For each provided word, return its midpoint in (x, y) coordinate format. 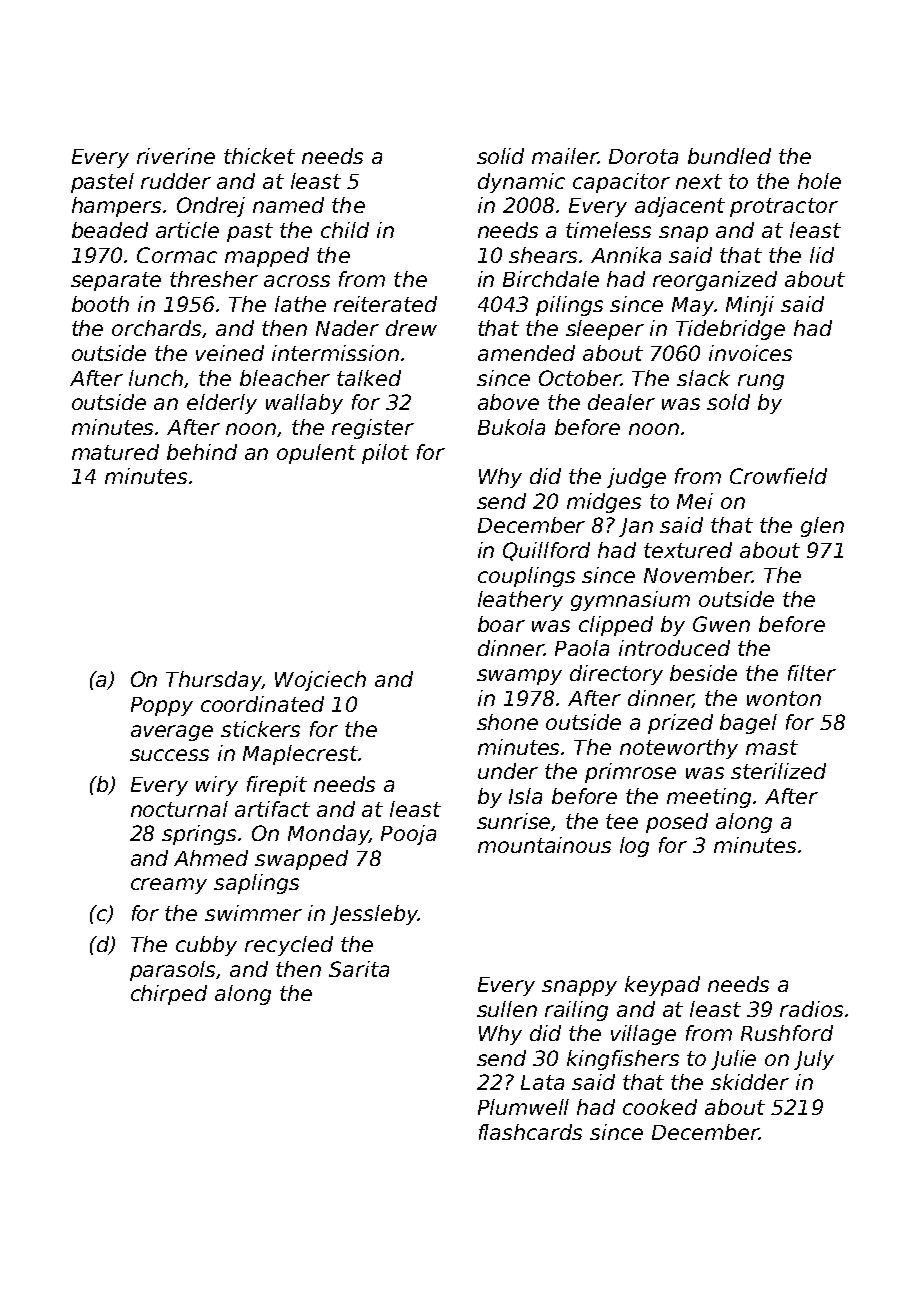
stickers (260, 729)
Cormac (177, 255)
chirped (169, 995)
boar (501, 624)
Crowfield (778, 476)
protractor (784, 207)
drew (411, 328)
